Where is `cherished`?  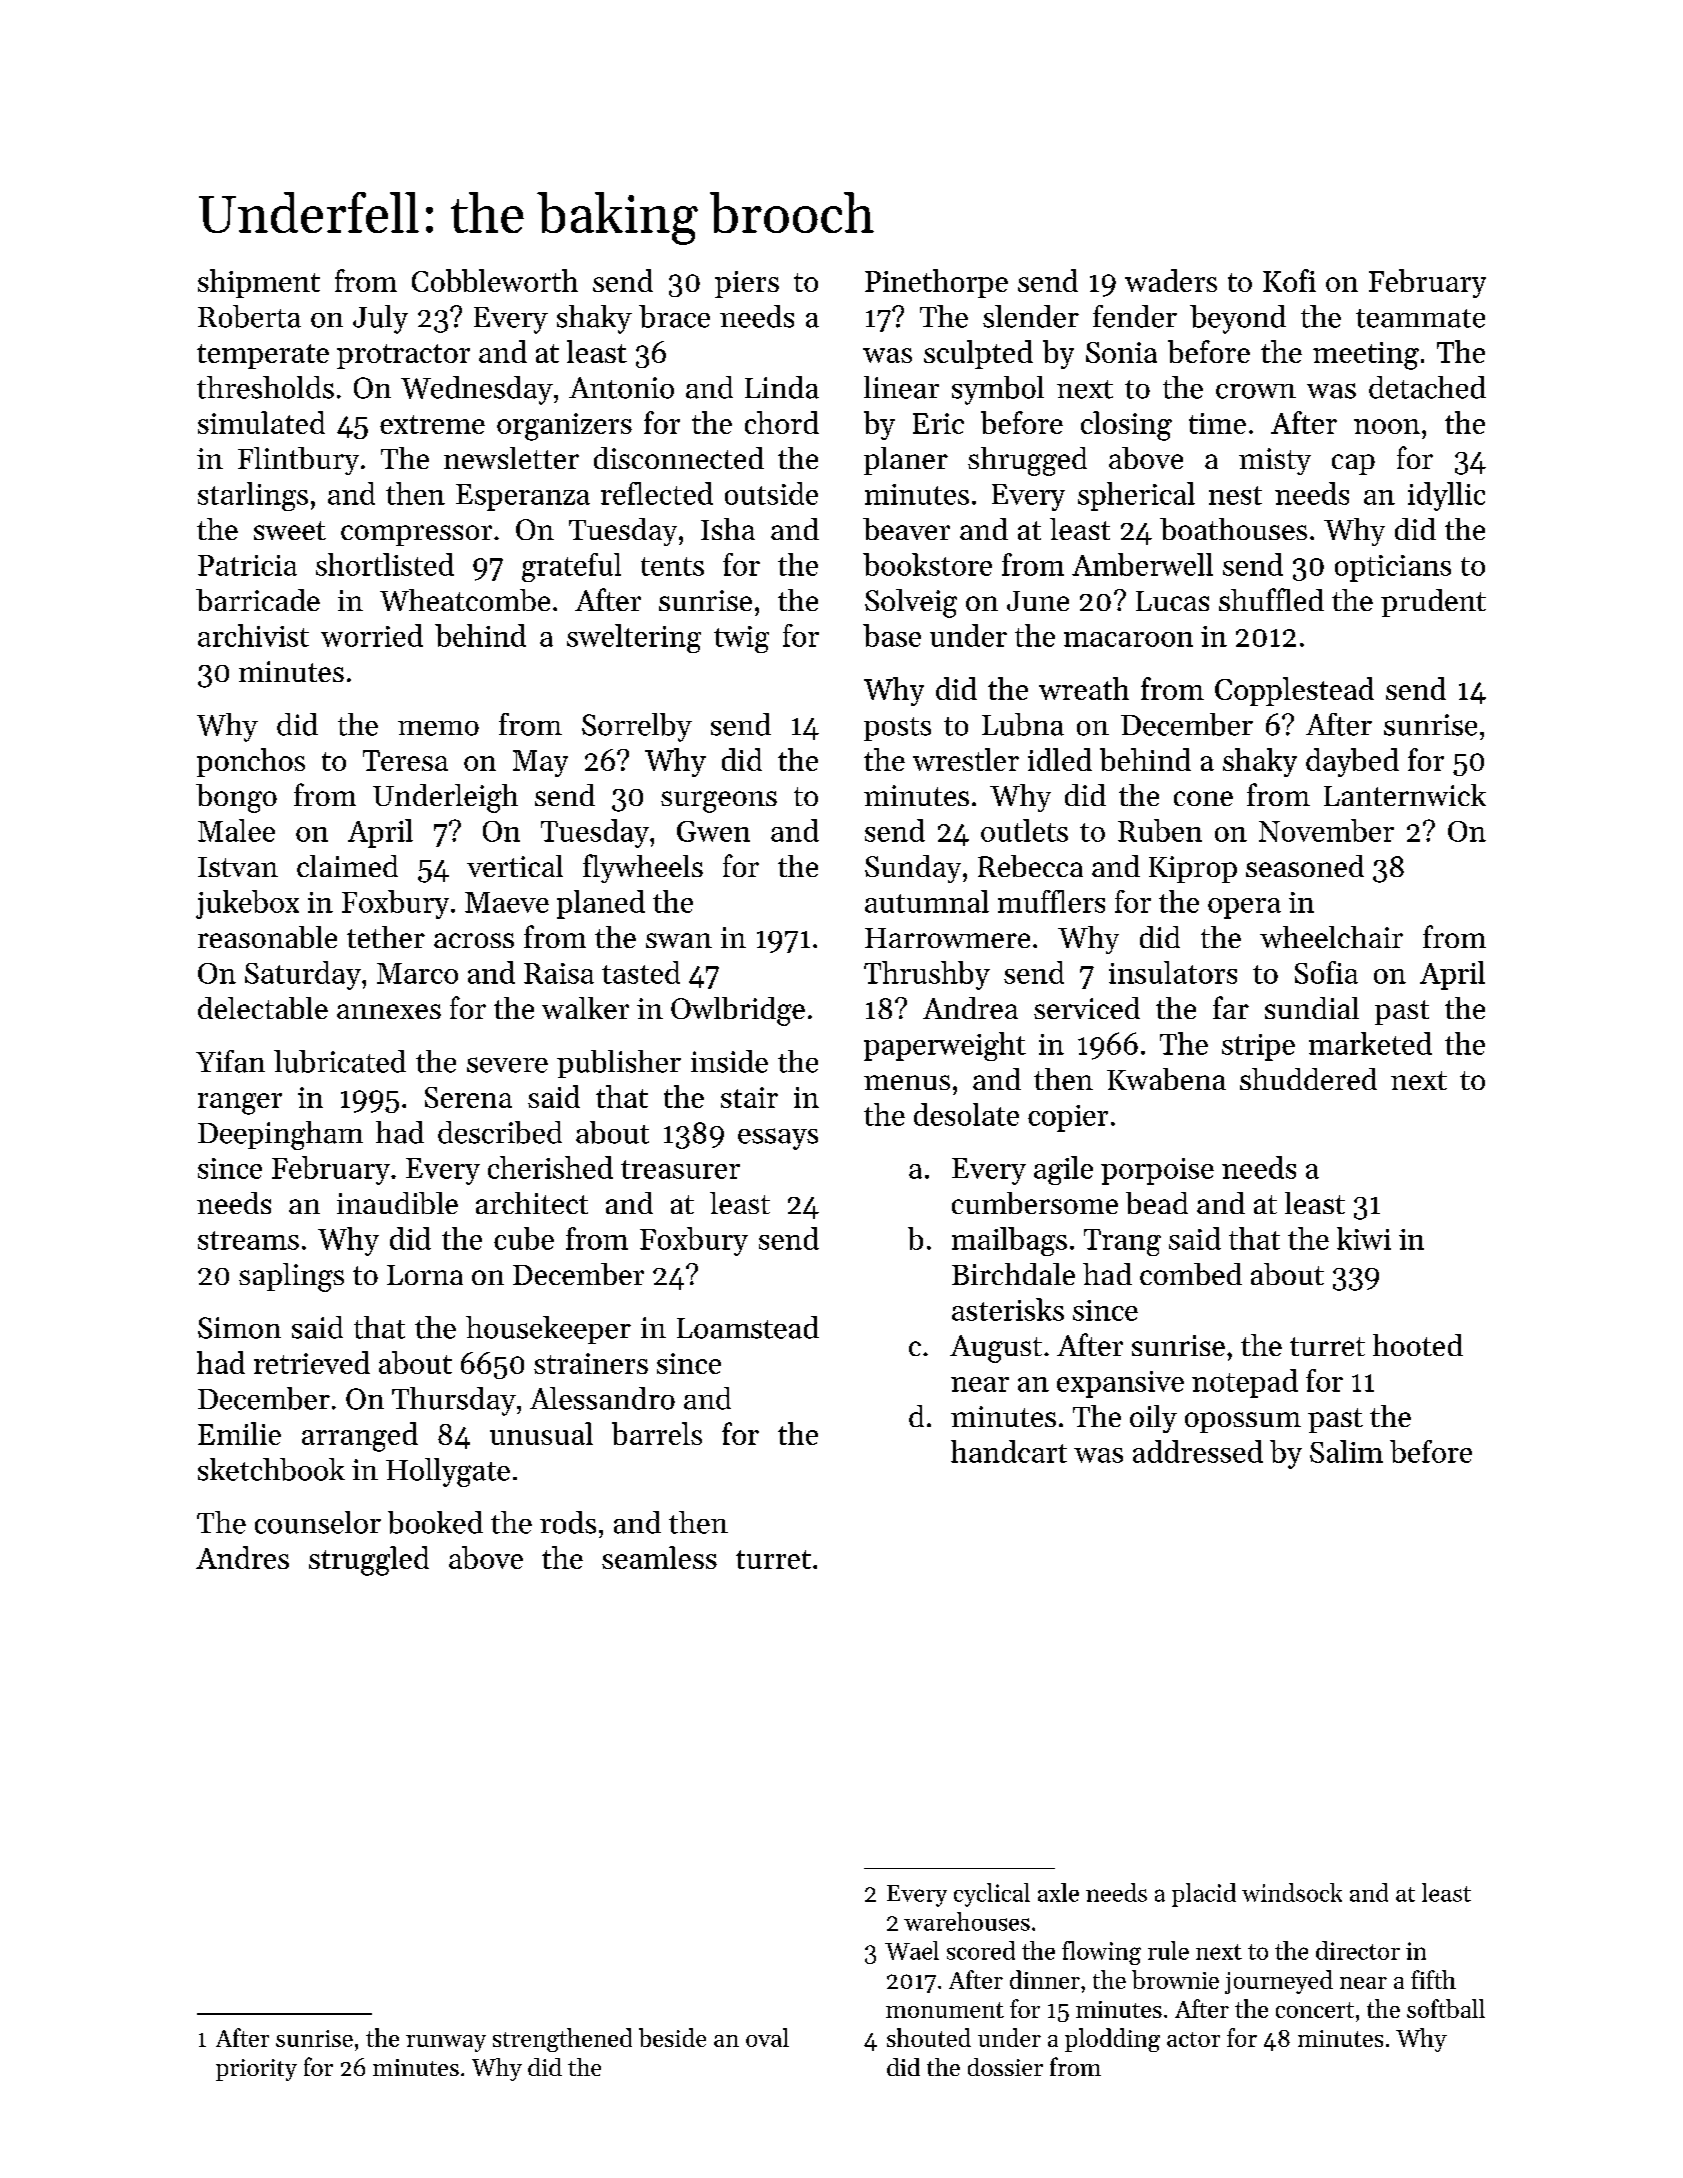 cherished is located at coordinates (550, 1167).
